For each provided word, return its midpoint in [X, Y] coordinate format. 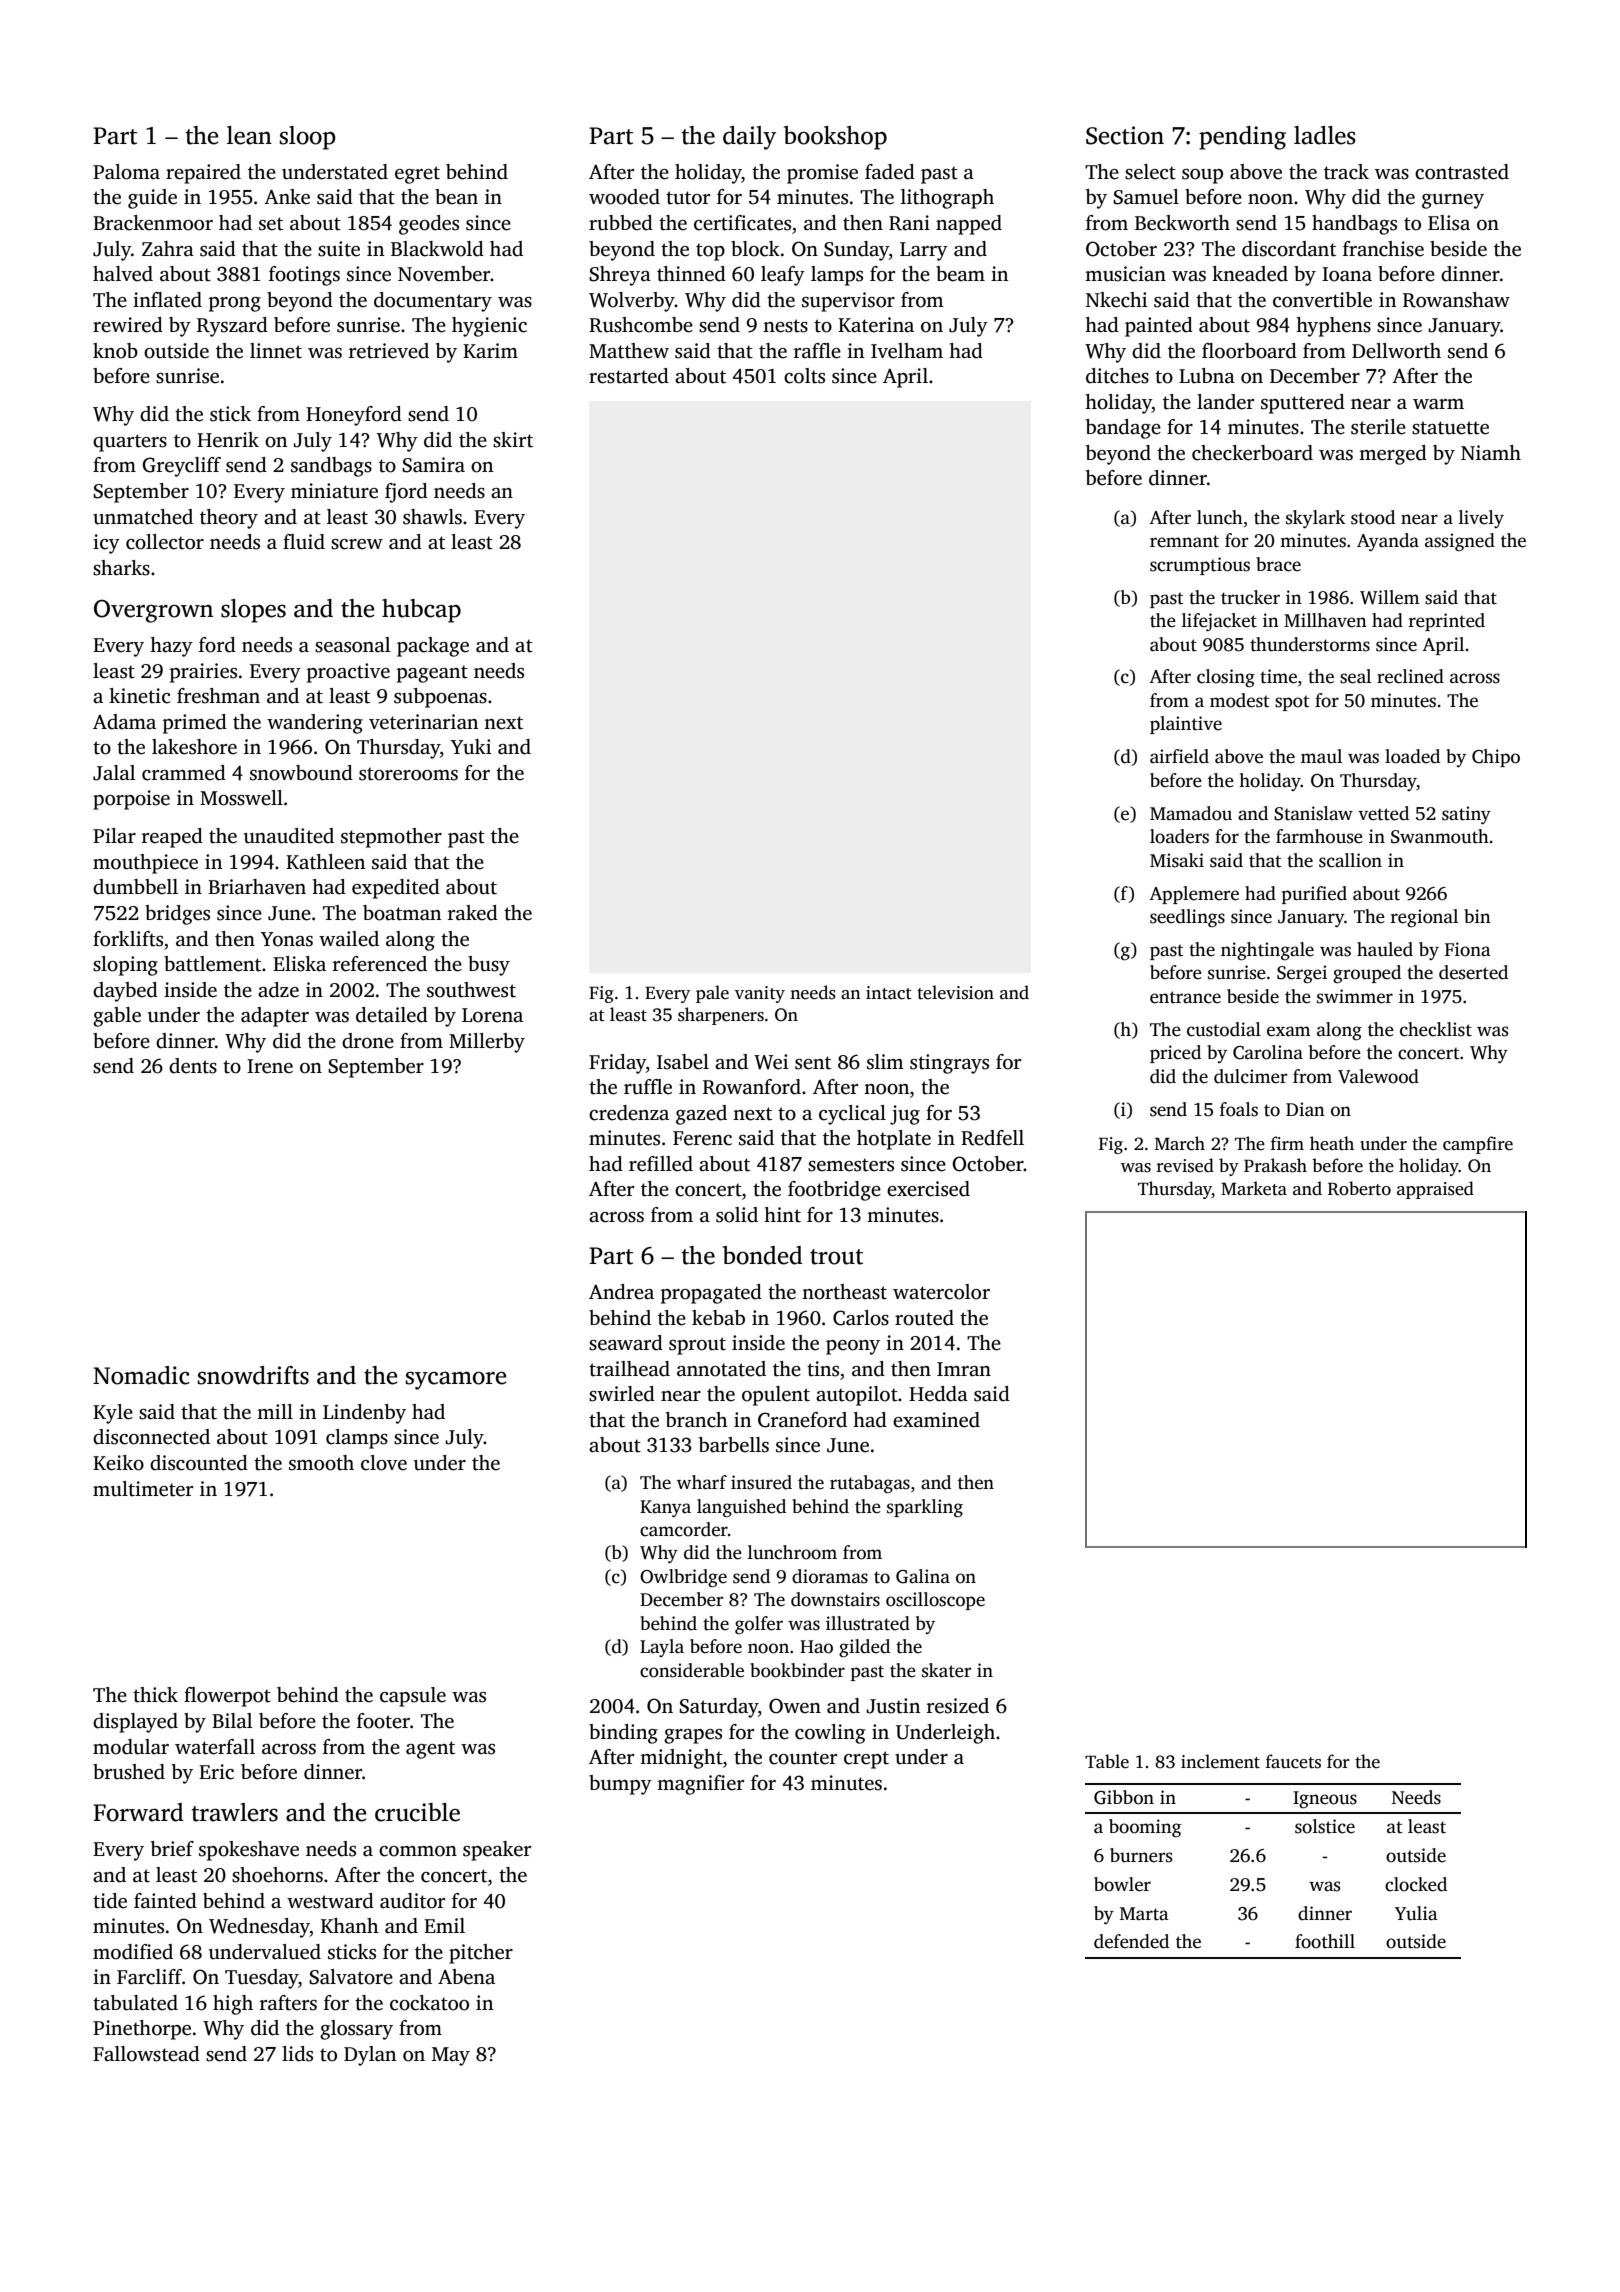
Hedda [938, 1394]
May [451, 2056]
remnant [1184, 541]
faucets [1293, 1761]
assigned [1460, 542]
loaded [1412, 756]
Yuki [471, 747]
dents [193, 1066]
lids [297, 2054]
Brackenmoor [153, 223]
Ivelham [907, 351]
